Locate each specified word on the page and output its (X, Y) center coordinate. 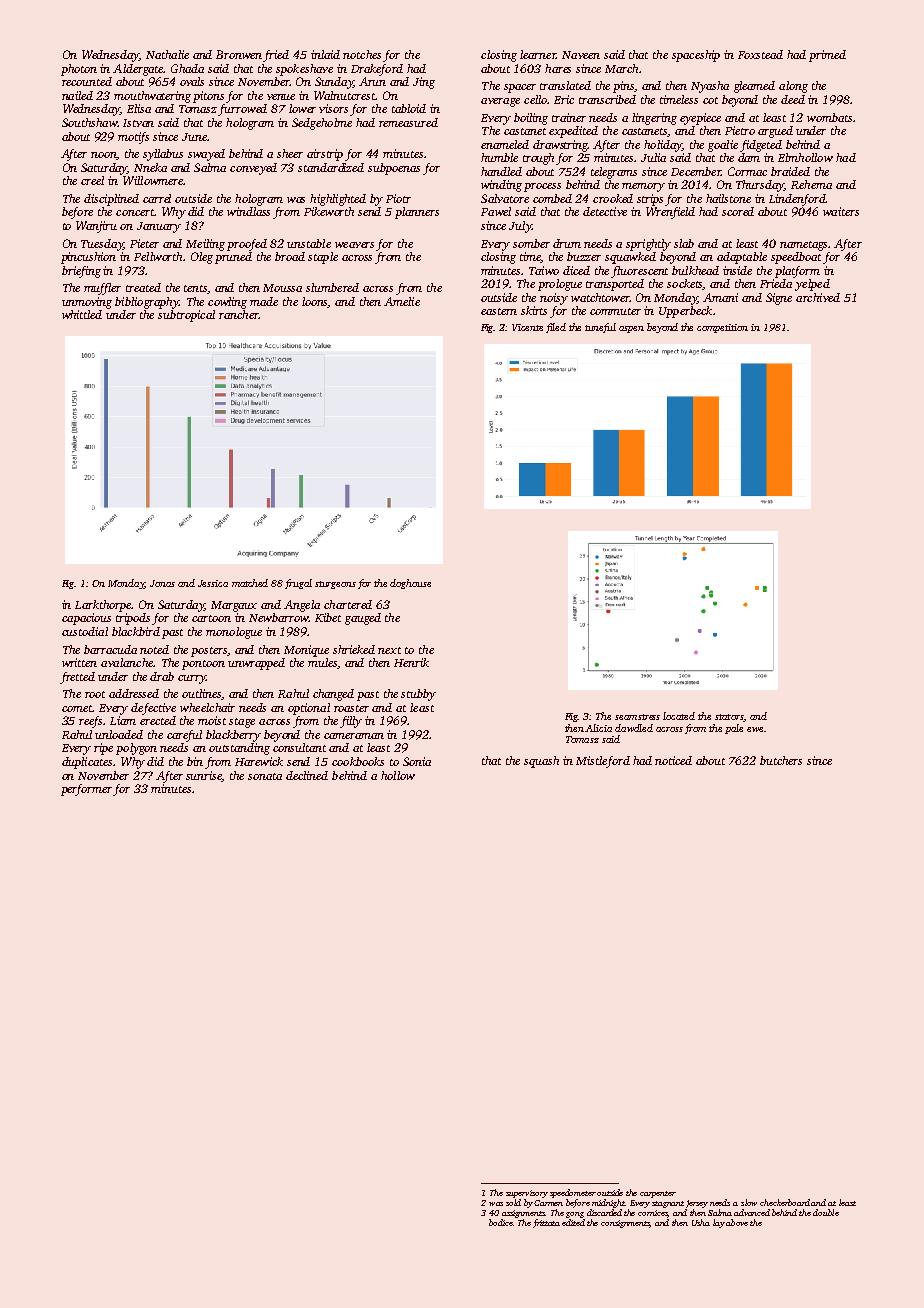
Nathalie (167, 54)
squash (541, 762)
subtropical (186, 316)
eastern (499, 311)
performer (87, 790)
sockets (685, 284)
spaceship (696, 56)
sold (513, 1202)
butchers (781, 760)
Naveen (581, 55)
